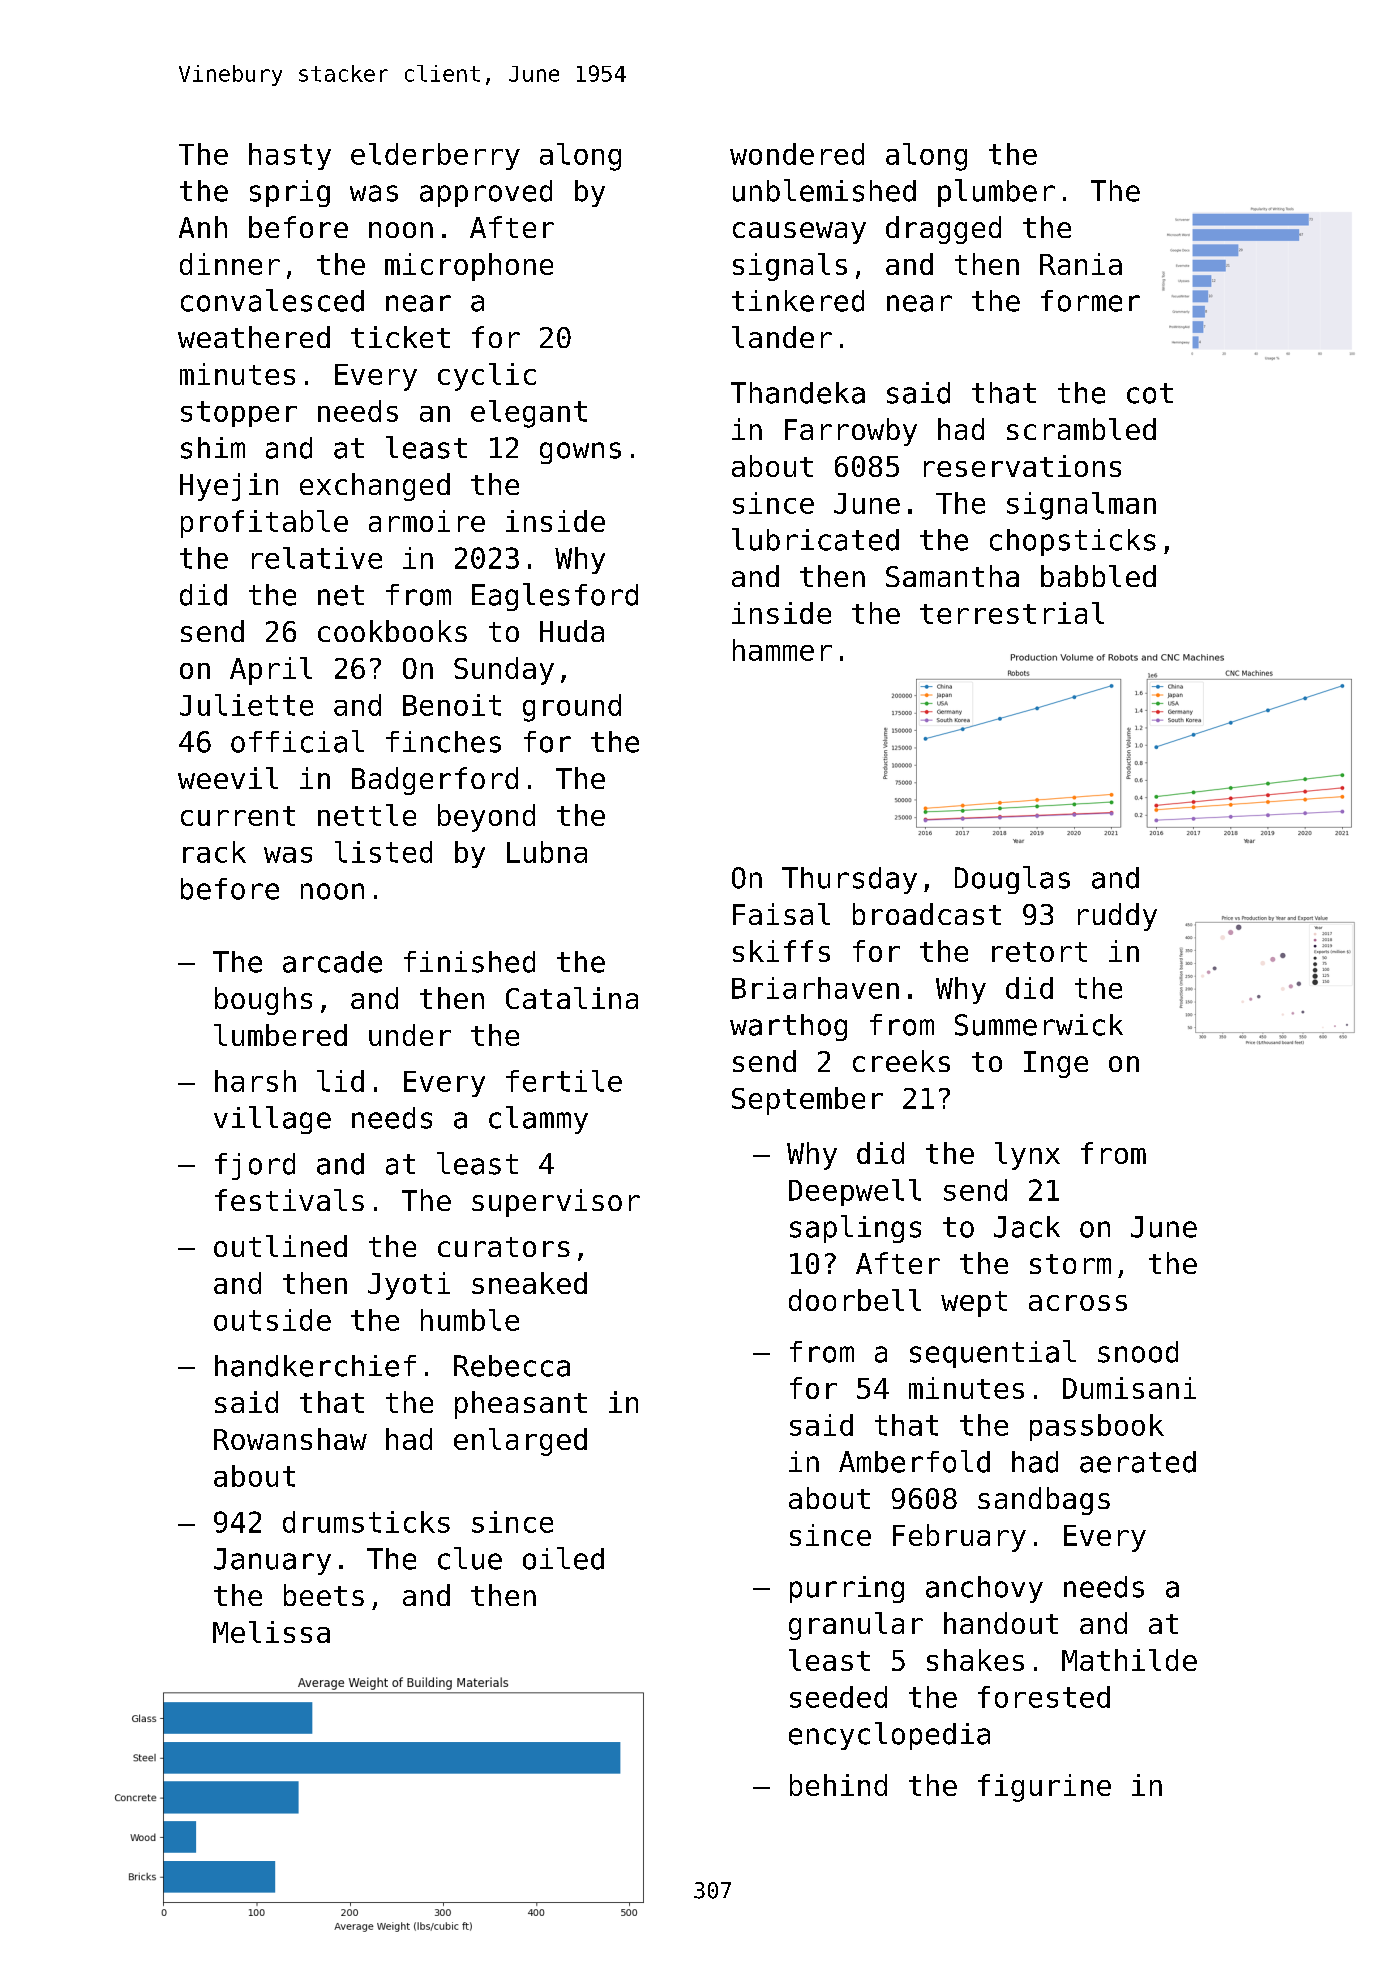 This document has width=1386, height=1969. What do you see at coordinates (228, 778) in the document?
I see `weevil` at bounding box center [228, 778].
